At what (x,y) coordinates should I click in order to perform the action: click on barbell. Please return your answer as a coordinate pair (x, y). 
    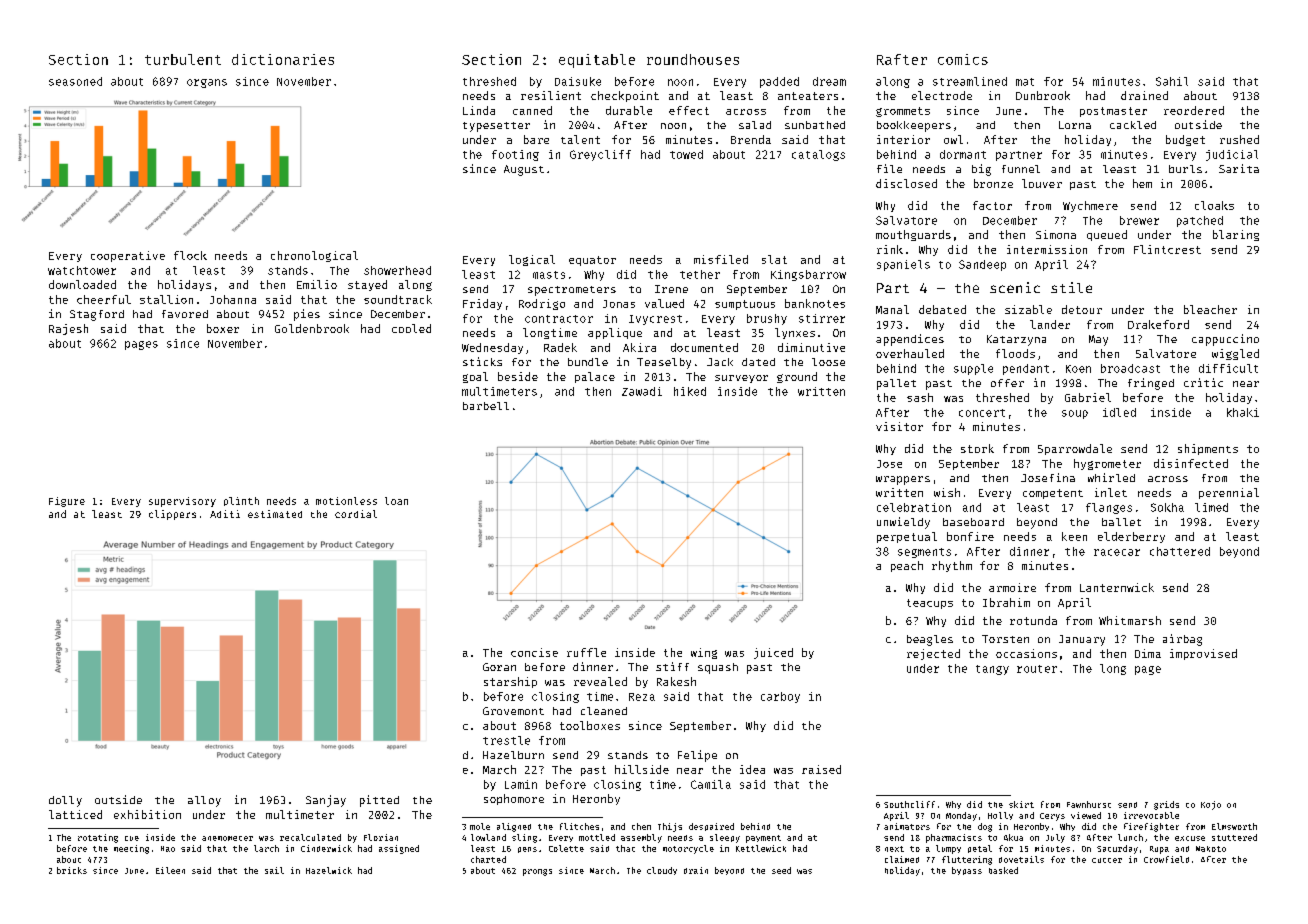
    Looking at the image, I should click on (486, 406).
